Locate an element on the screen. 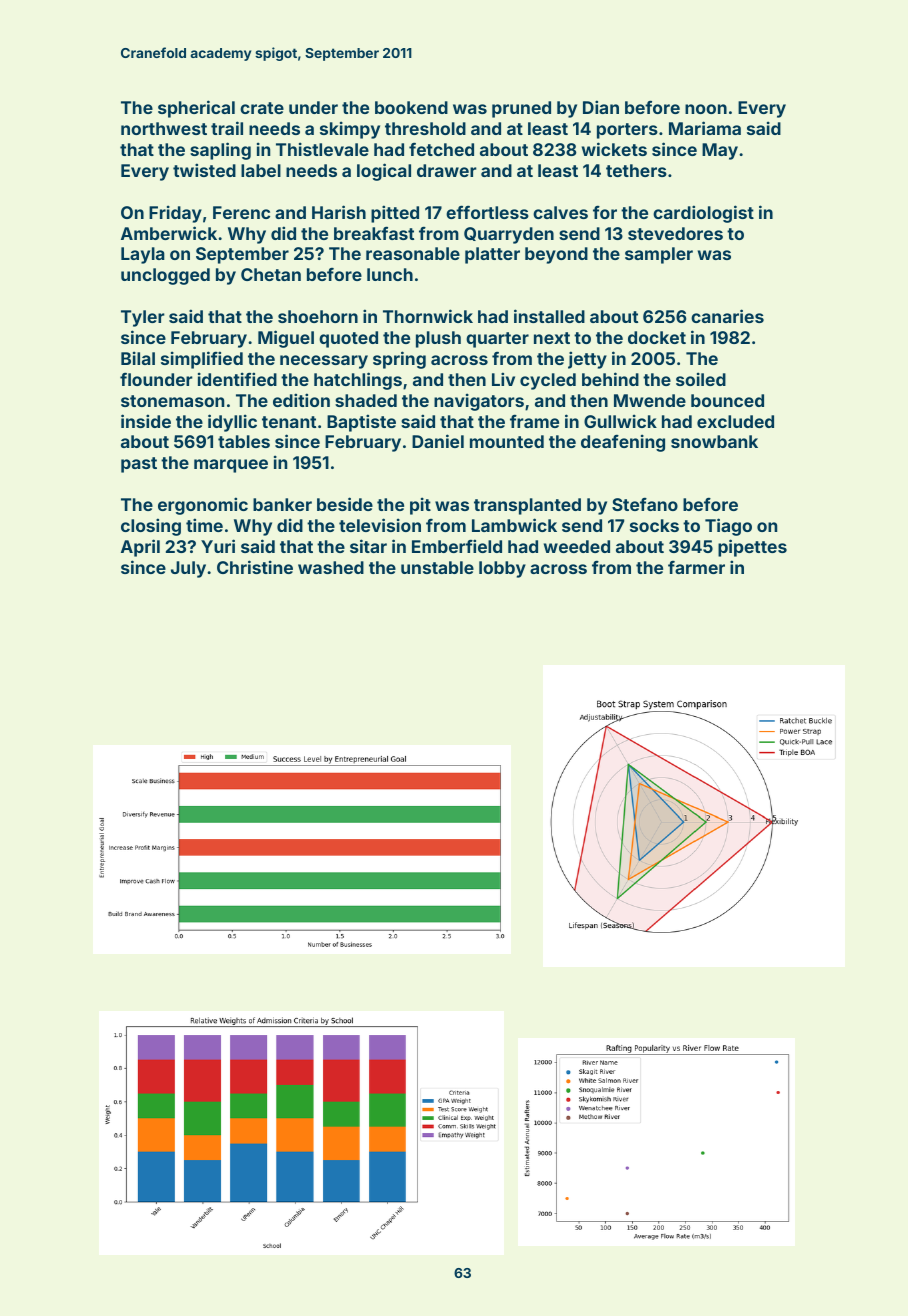 This screenshot has width=908, height=1316. soiled is located at coordinates (701, 379).
